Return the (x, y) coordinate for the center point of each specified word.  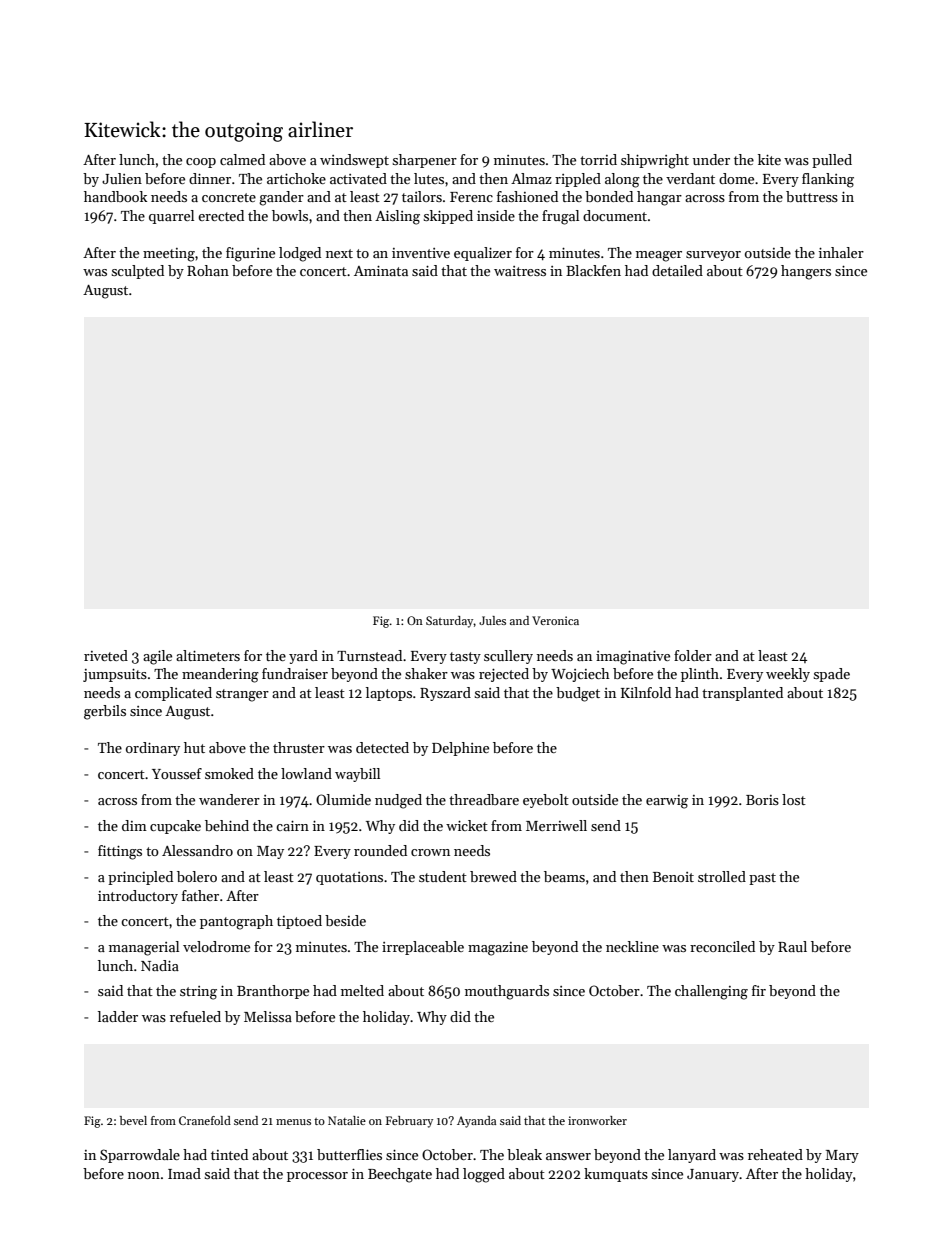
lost (794, 799)
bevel (133, 1120)
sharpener (425, 161)
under (711, 159)
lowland (306, 773)
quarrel (171, 217)
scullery (508, 657)
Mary (842, 1156)
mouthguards (507, 992)
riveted (106, 655)
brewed (493, 876)
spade (832, 675)
